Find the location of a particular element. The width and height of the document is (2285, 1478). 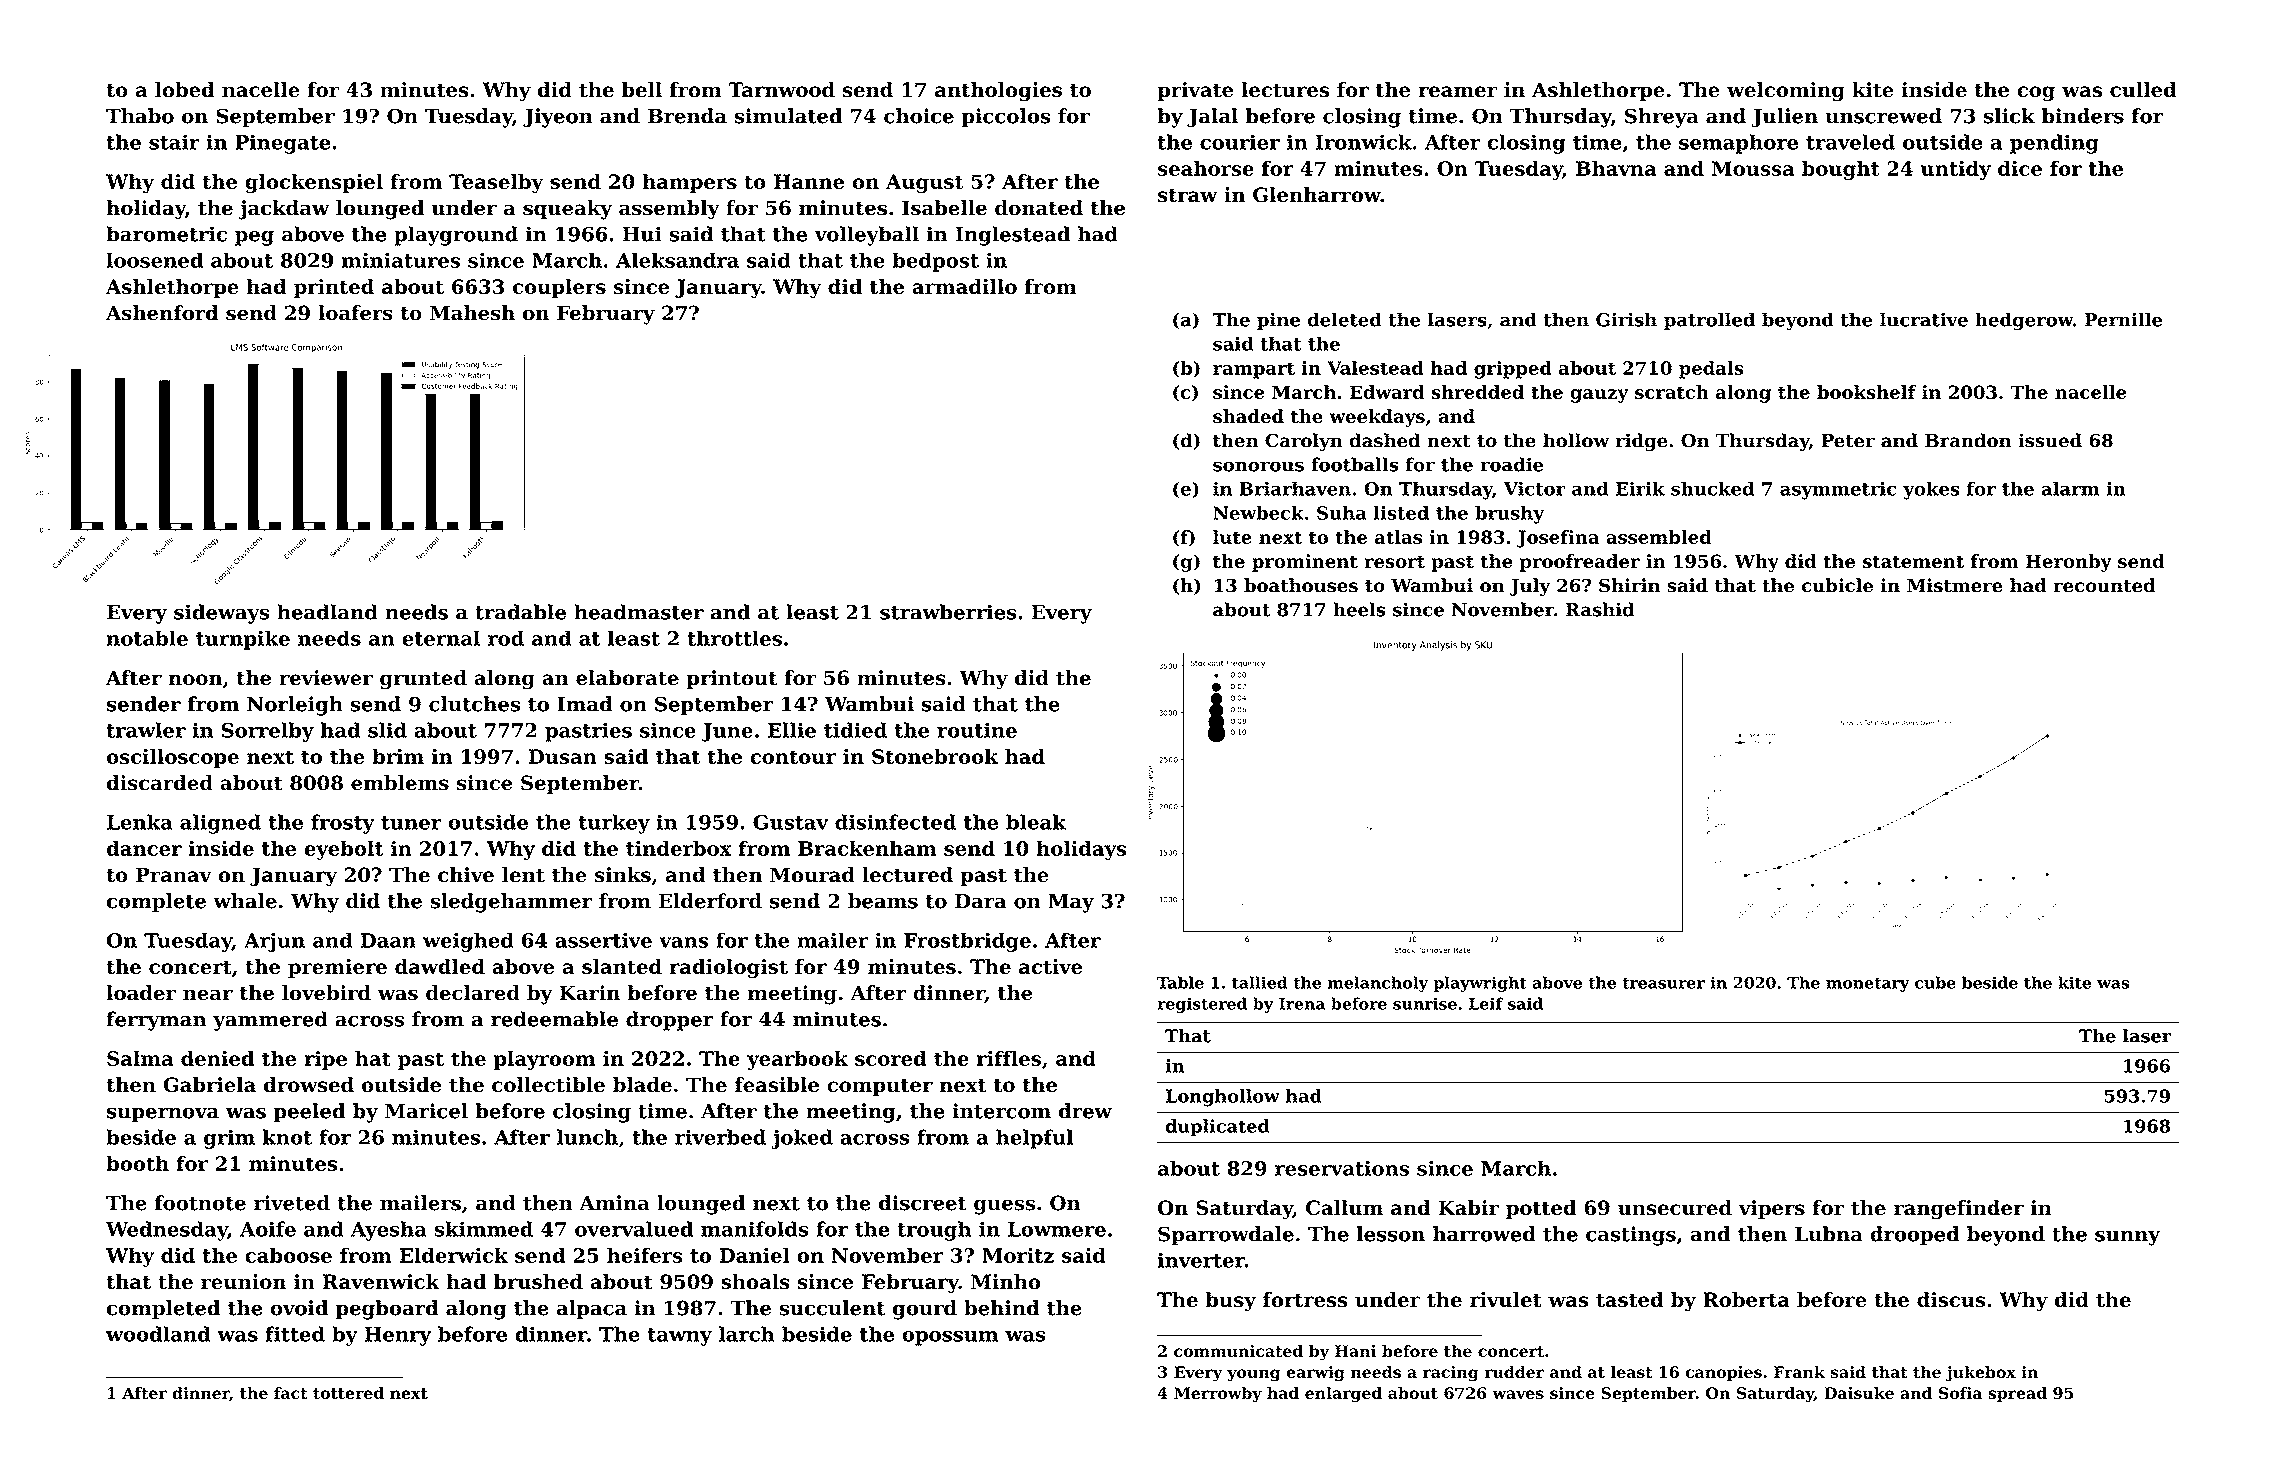

prominent is located at coordinates (1305, 563).
